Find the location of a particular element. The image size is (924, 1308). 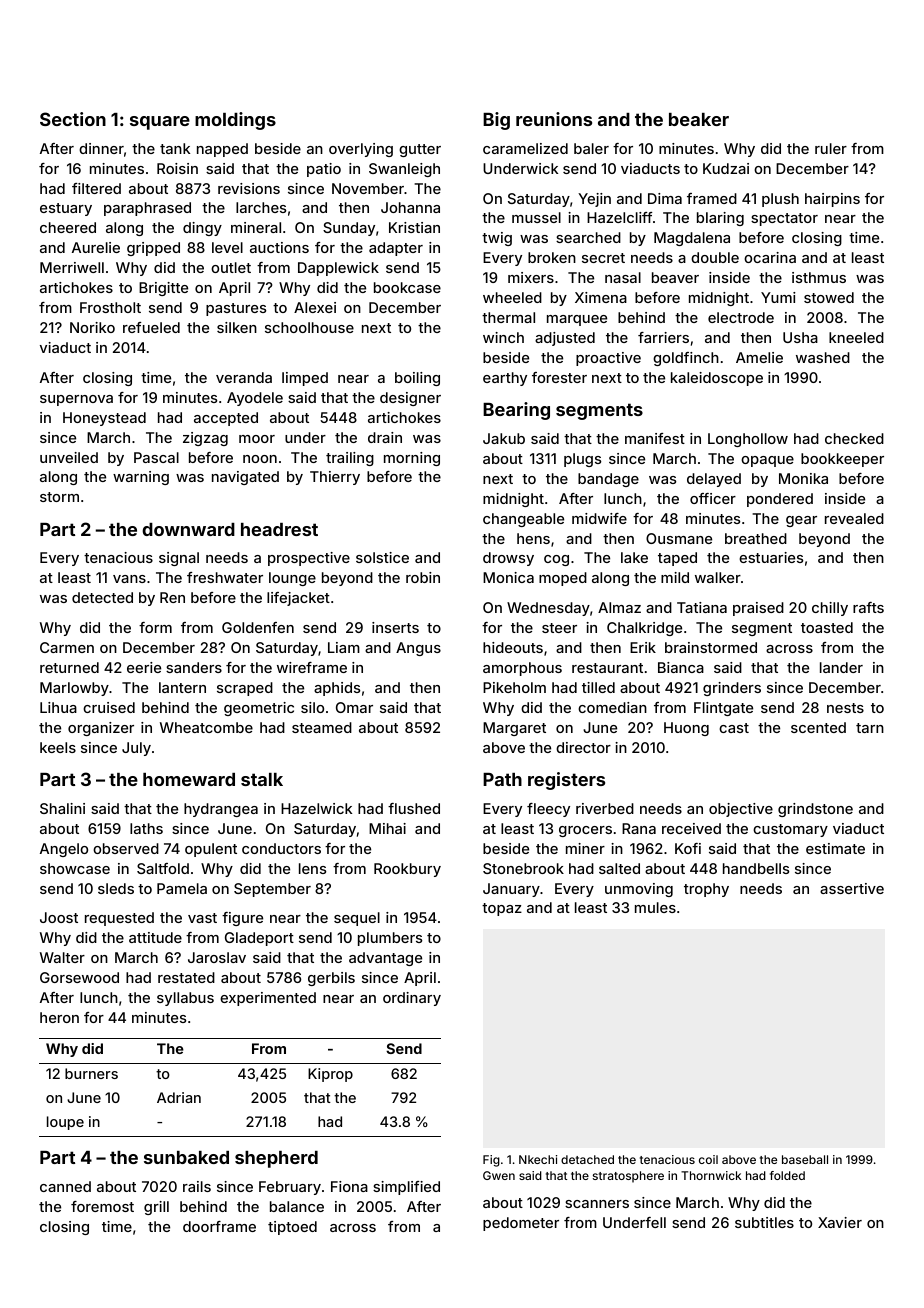

bookkeeper is located at coordinates (842, 460).
